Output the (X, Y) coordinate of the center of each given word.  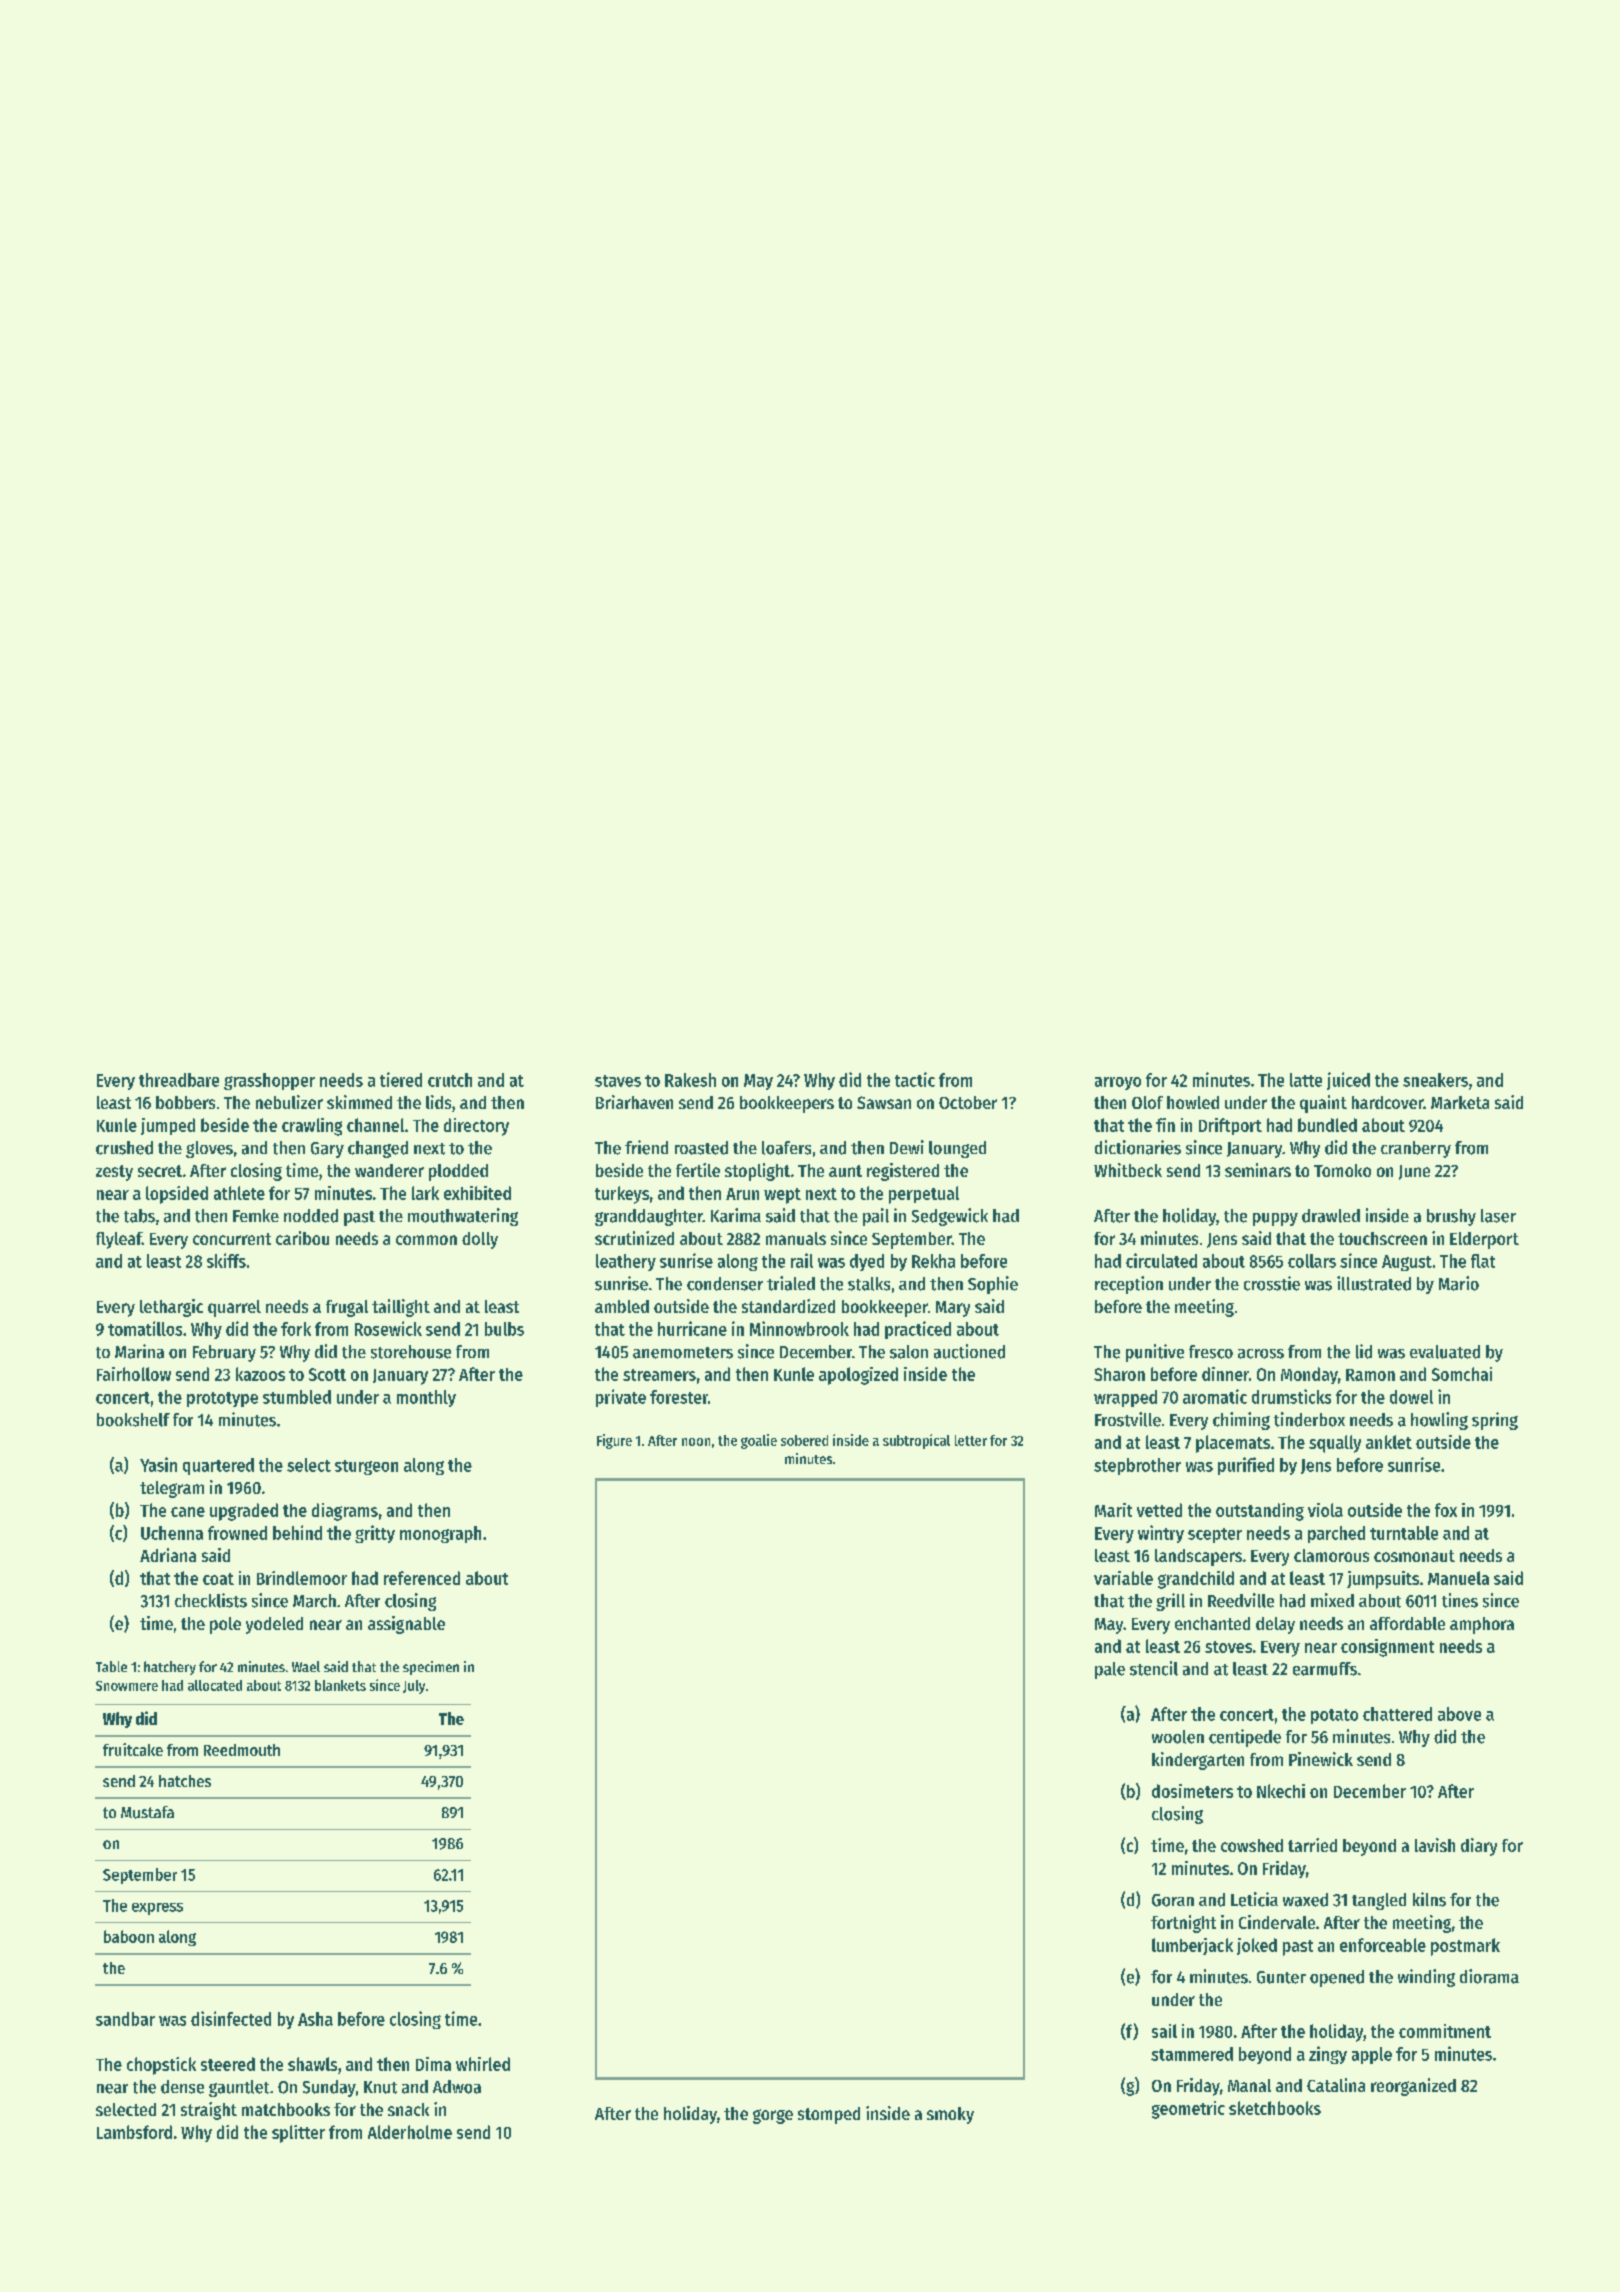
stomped (829, 2115)
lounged (957, 1149)
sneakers (1435, 1080)
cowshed (1252, 1845)
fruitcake (133, 1749)
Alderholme (410, 2132)
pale (1110, 1670)
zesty (114, 1173)
